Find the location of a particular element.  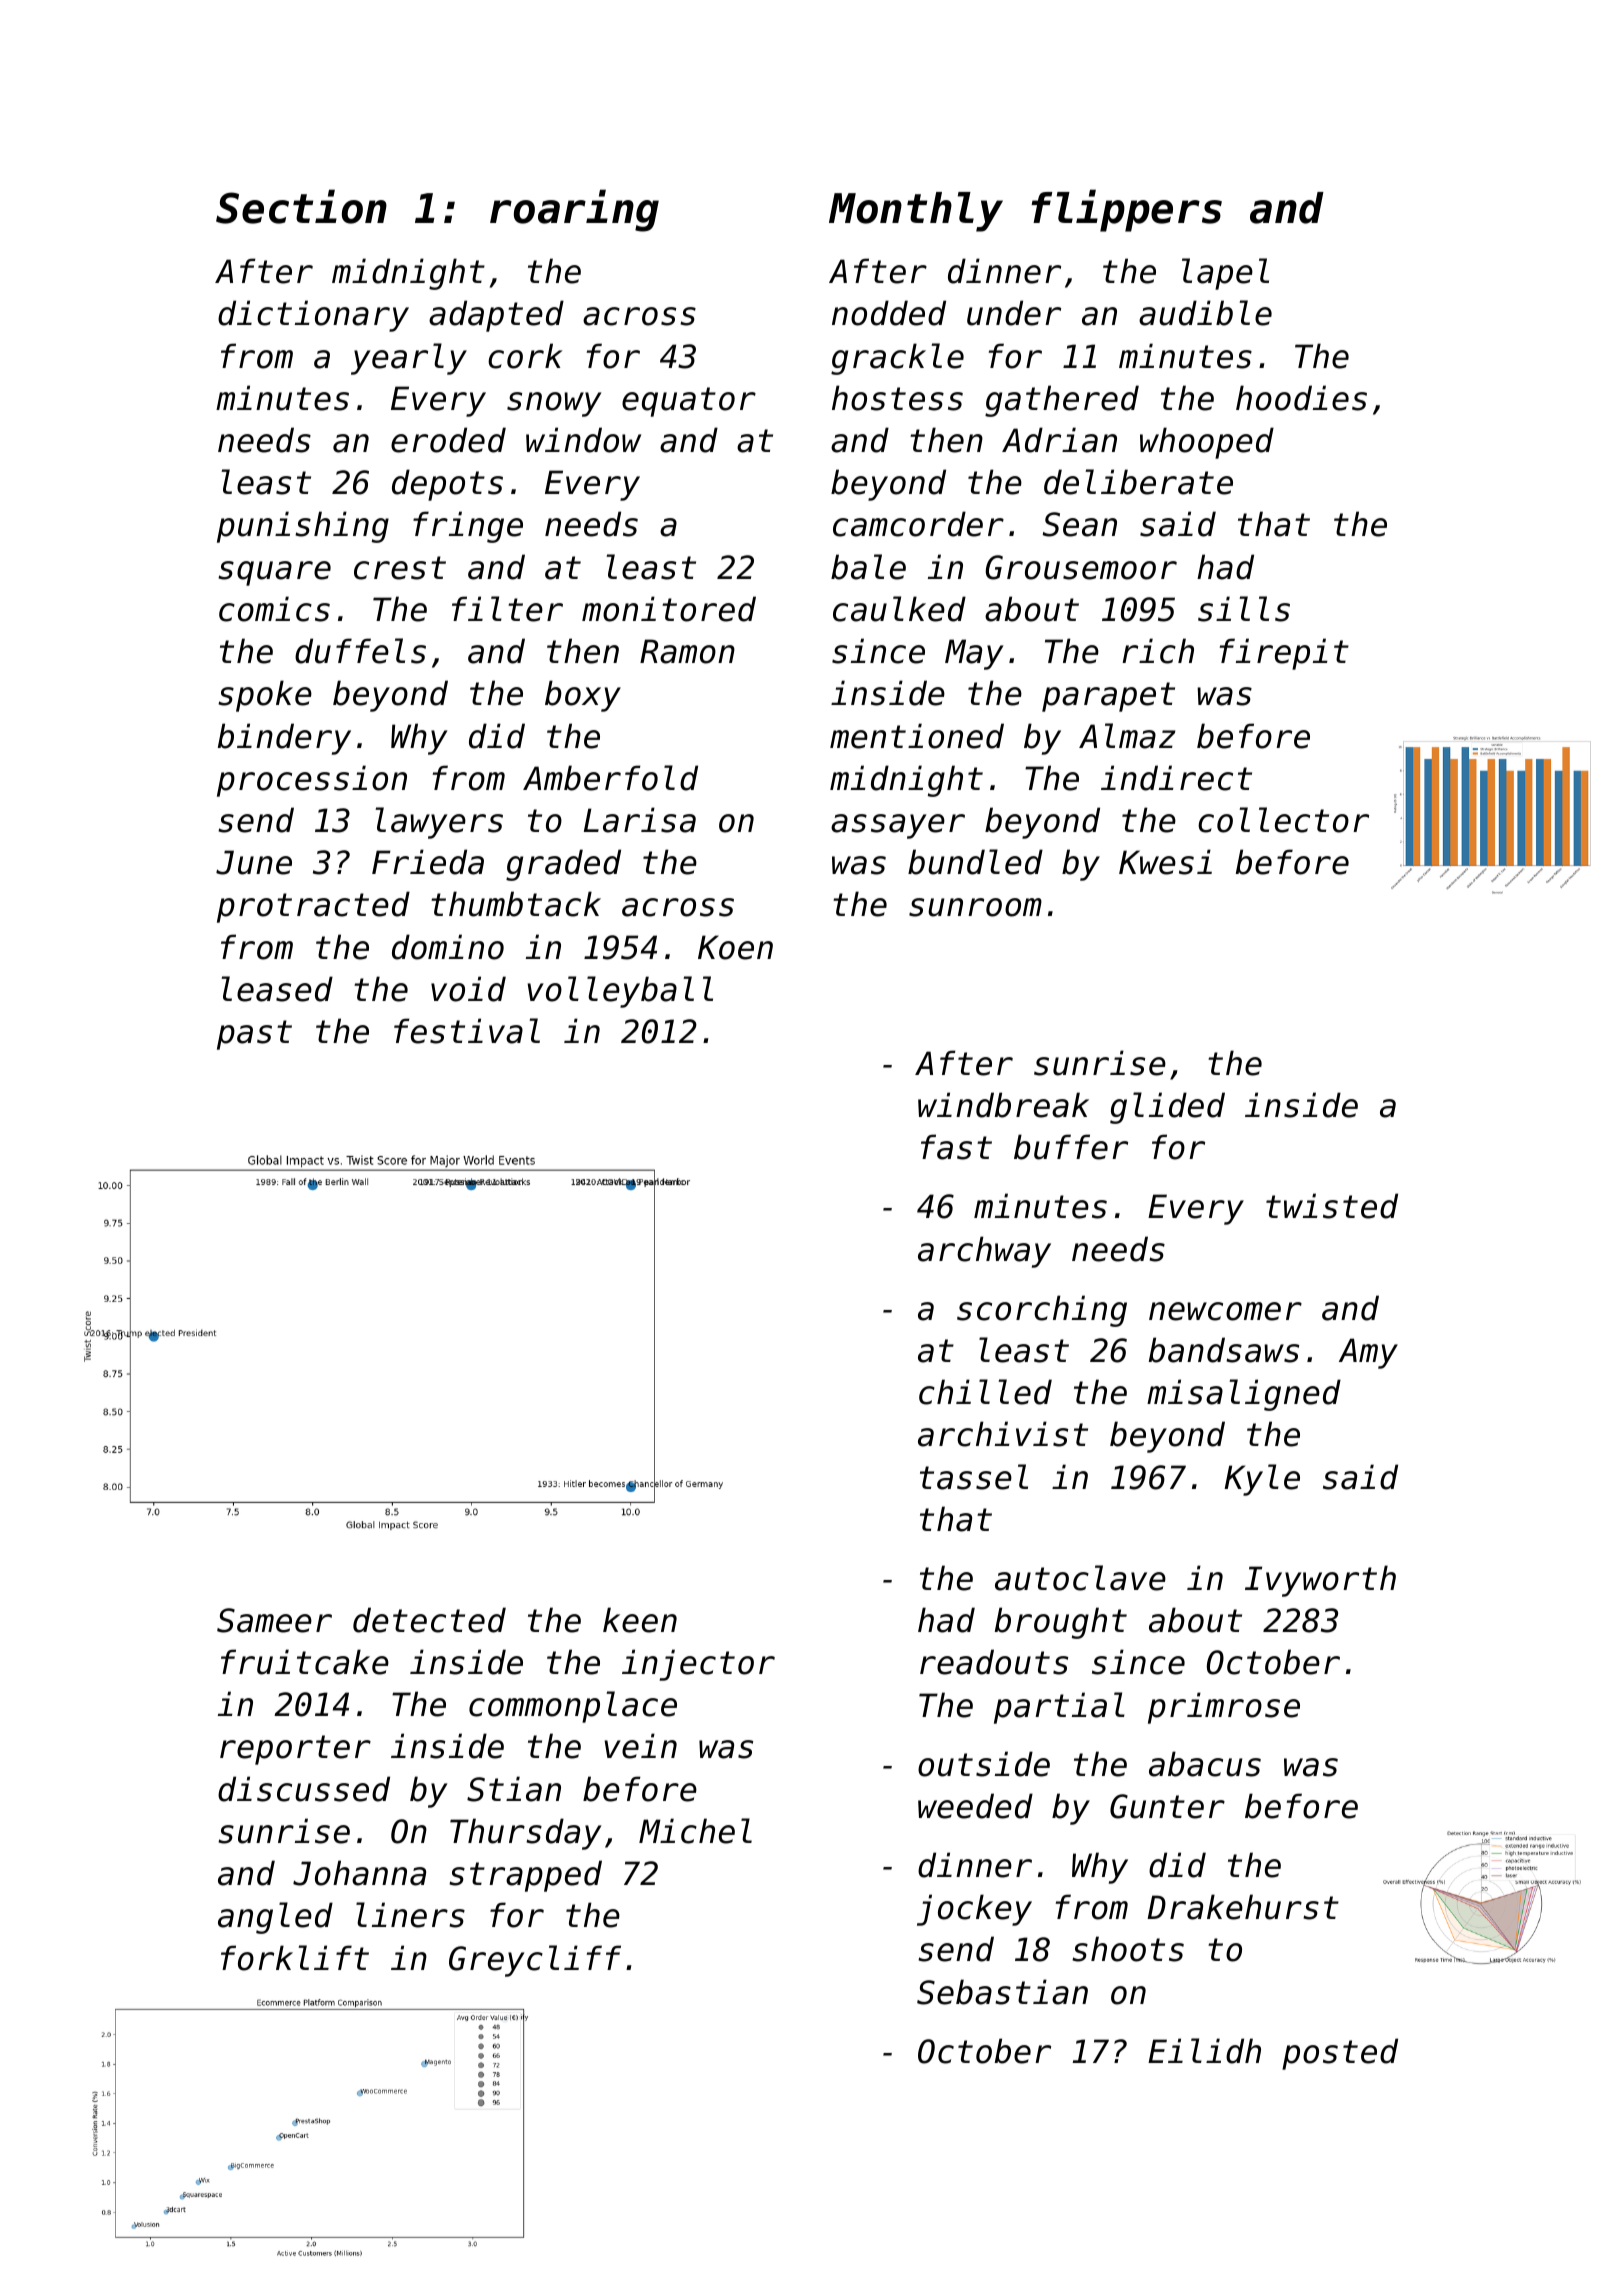

forklift is located at coordinates (295, 1958).
